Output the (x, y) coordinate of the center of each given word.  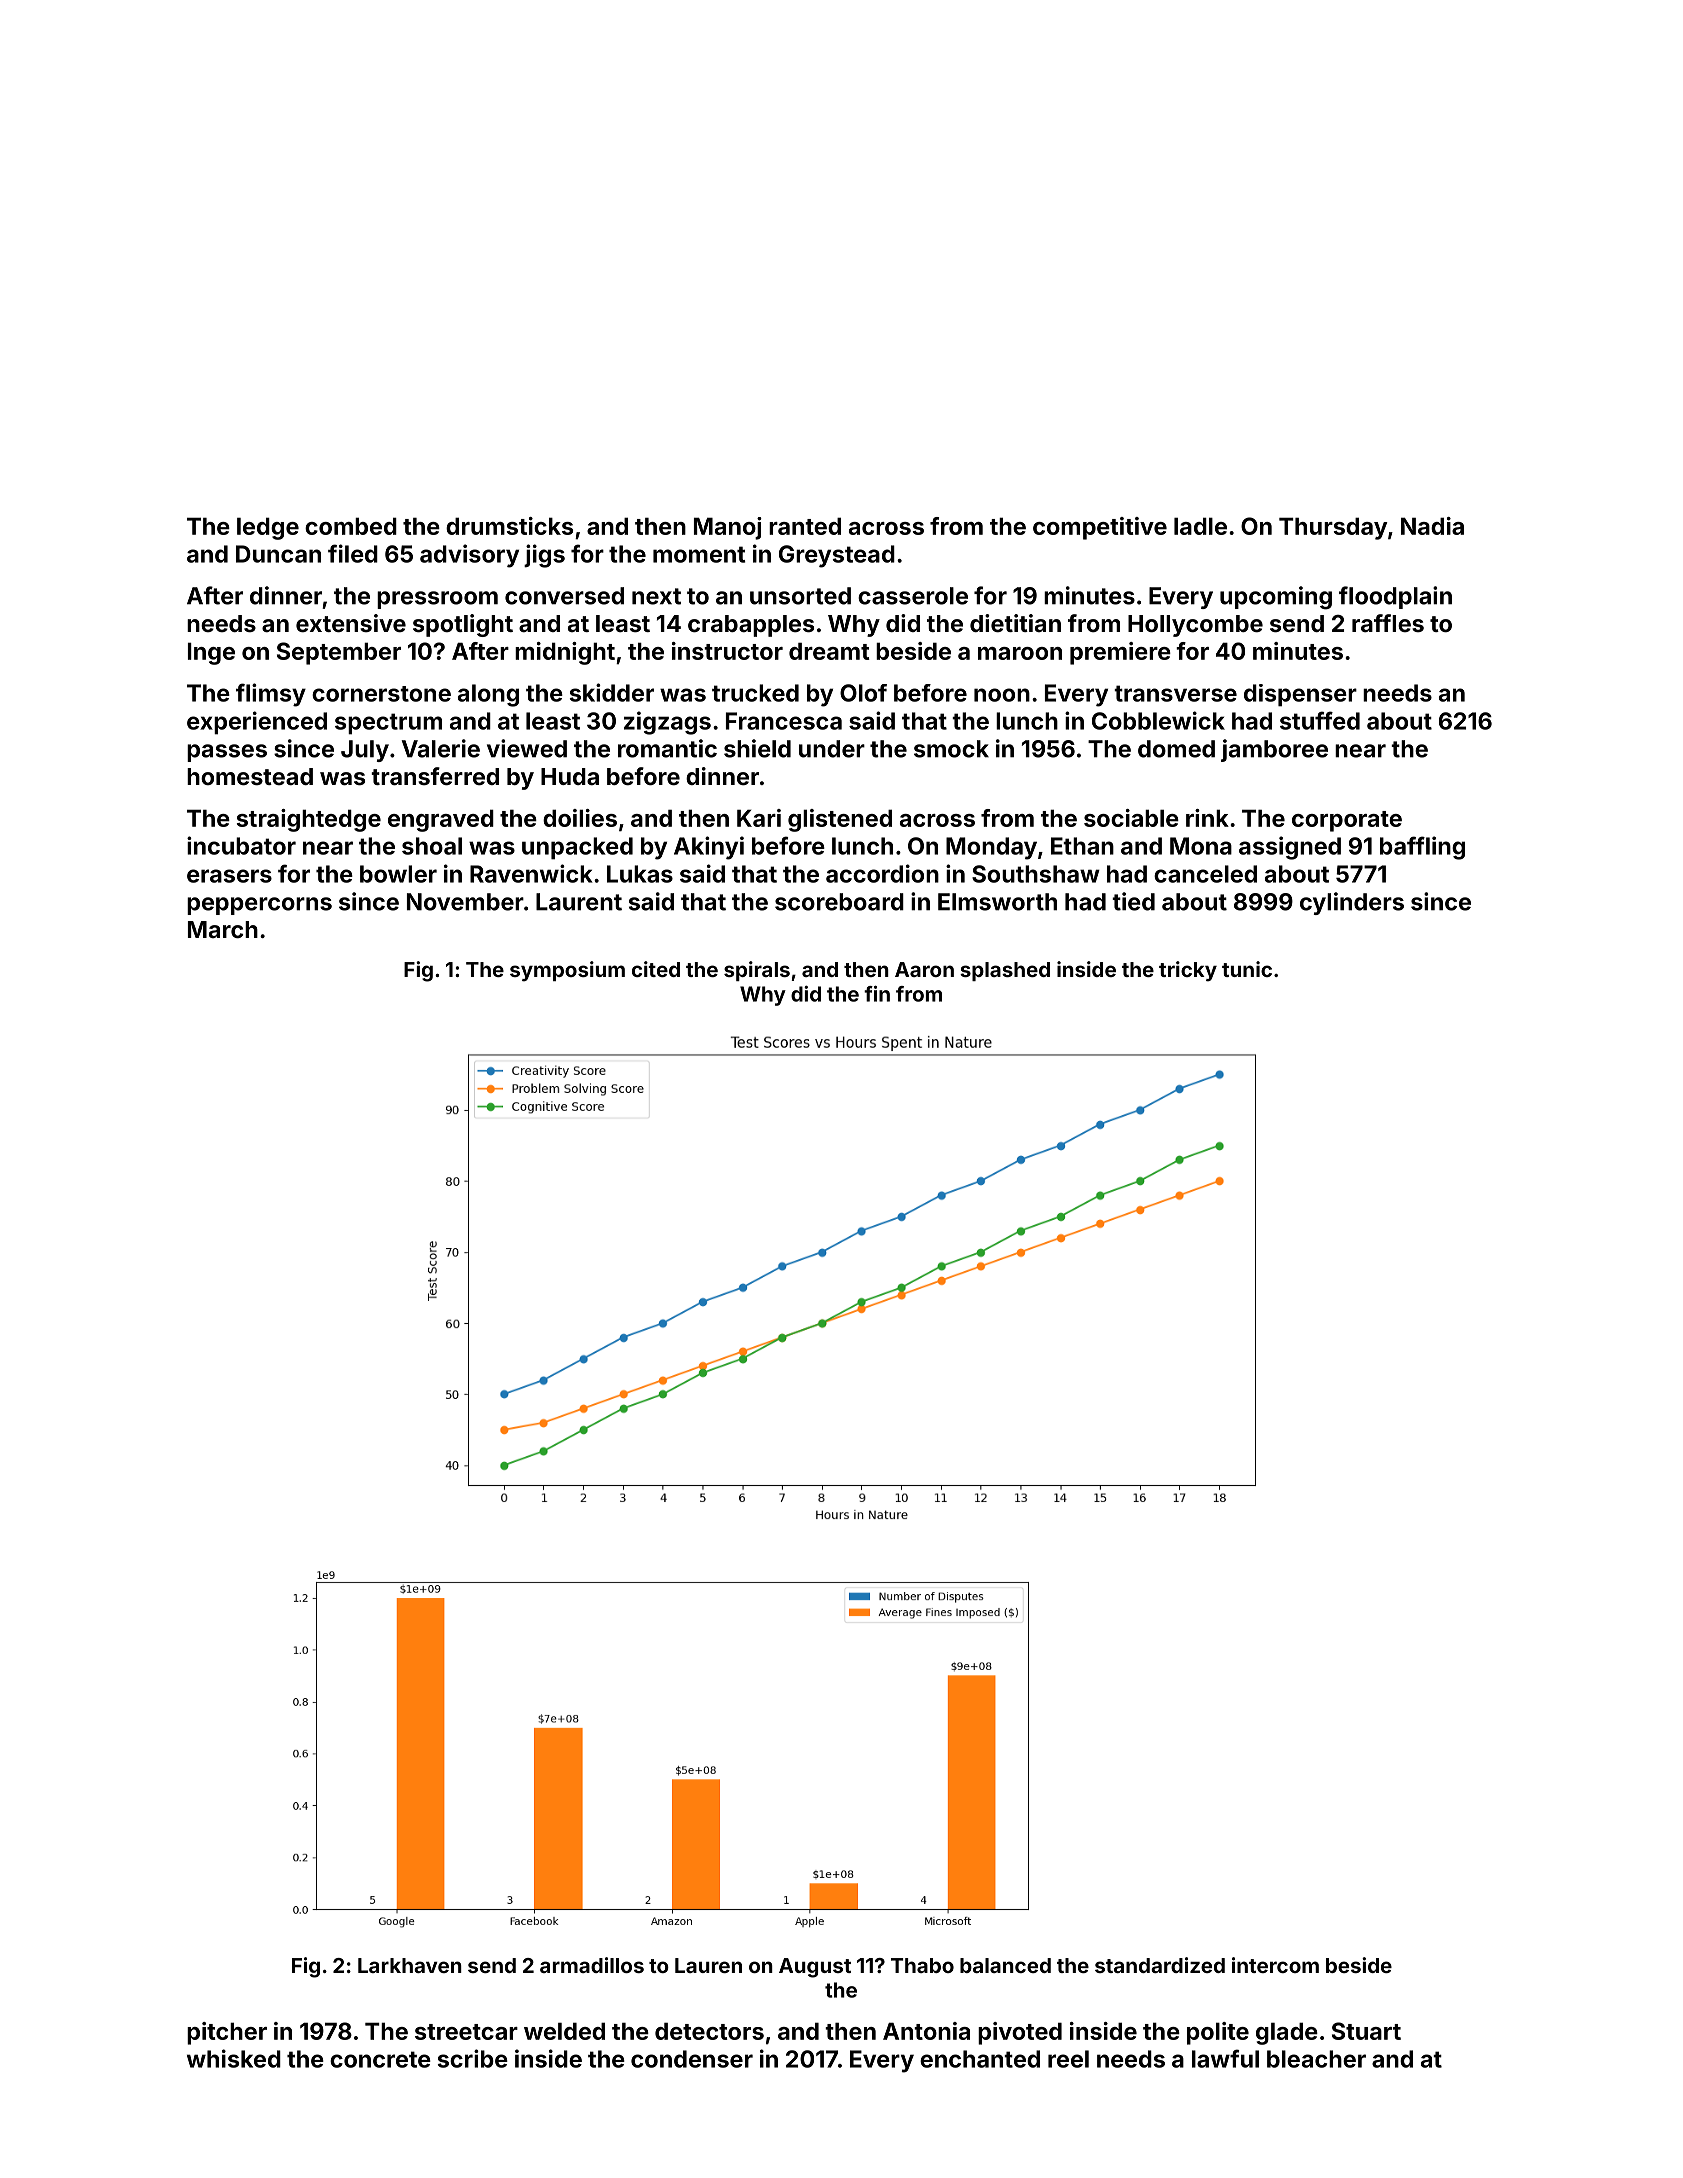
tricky (1188, 971)
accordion (882, 873)
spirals (757, 971)
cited (656, 969)
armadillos (592, 1965)
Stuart (1366, 2031)
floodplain (1395, 597)
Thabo (922, 1965)
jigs (544, 556)
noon (1002, 695)
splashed (1005, 971)
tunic (1247, 969)
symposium (567, 971)
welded (564, 2031)
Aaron (924, 969)
